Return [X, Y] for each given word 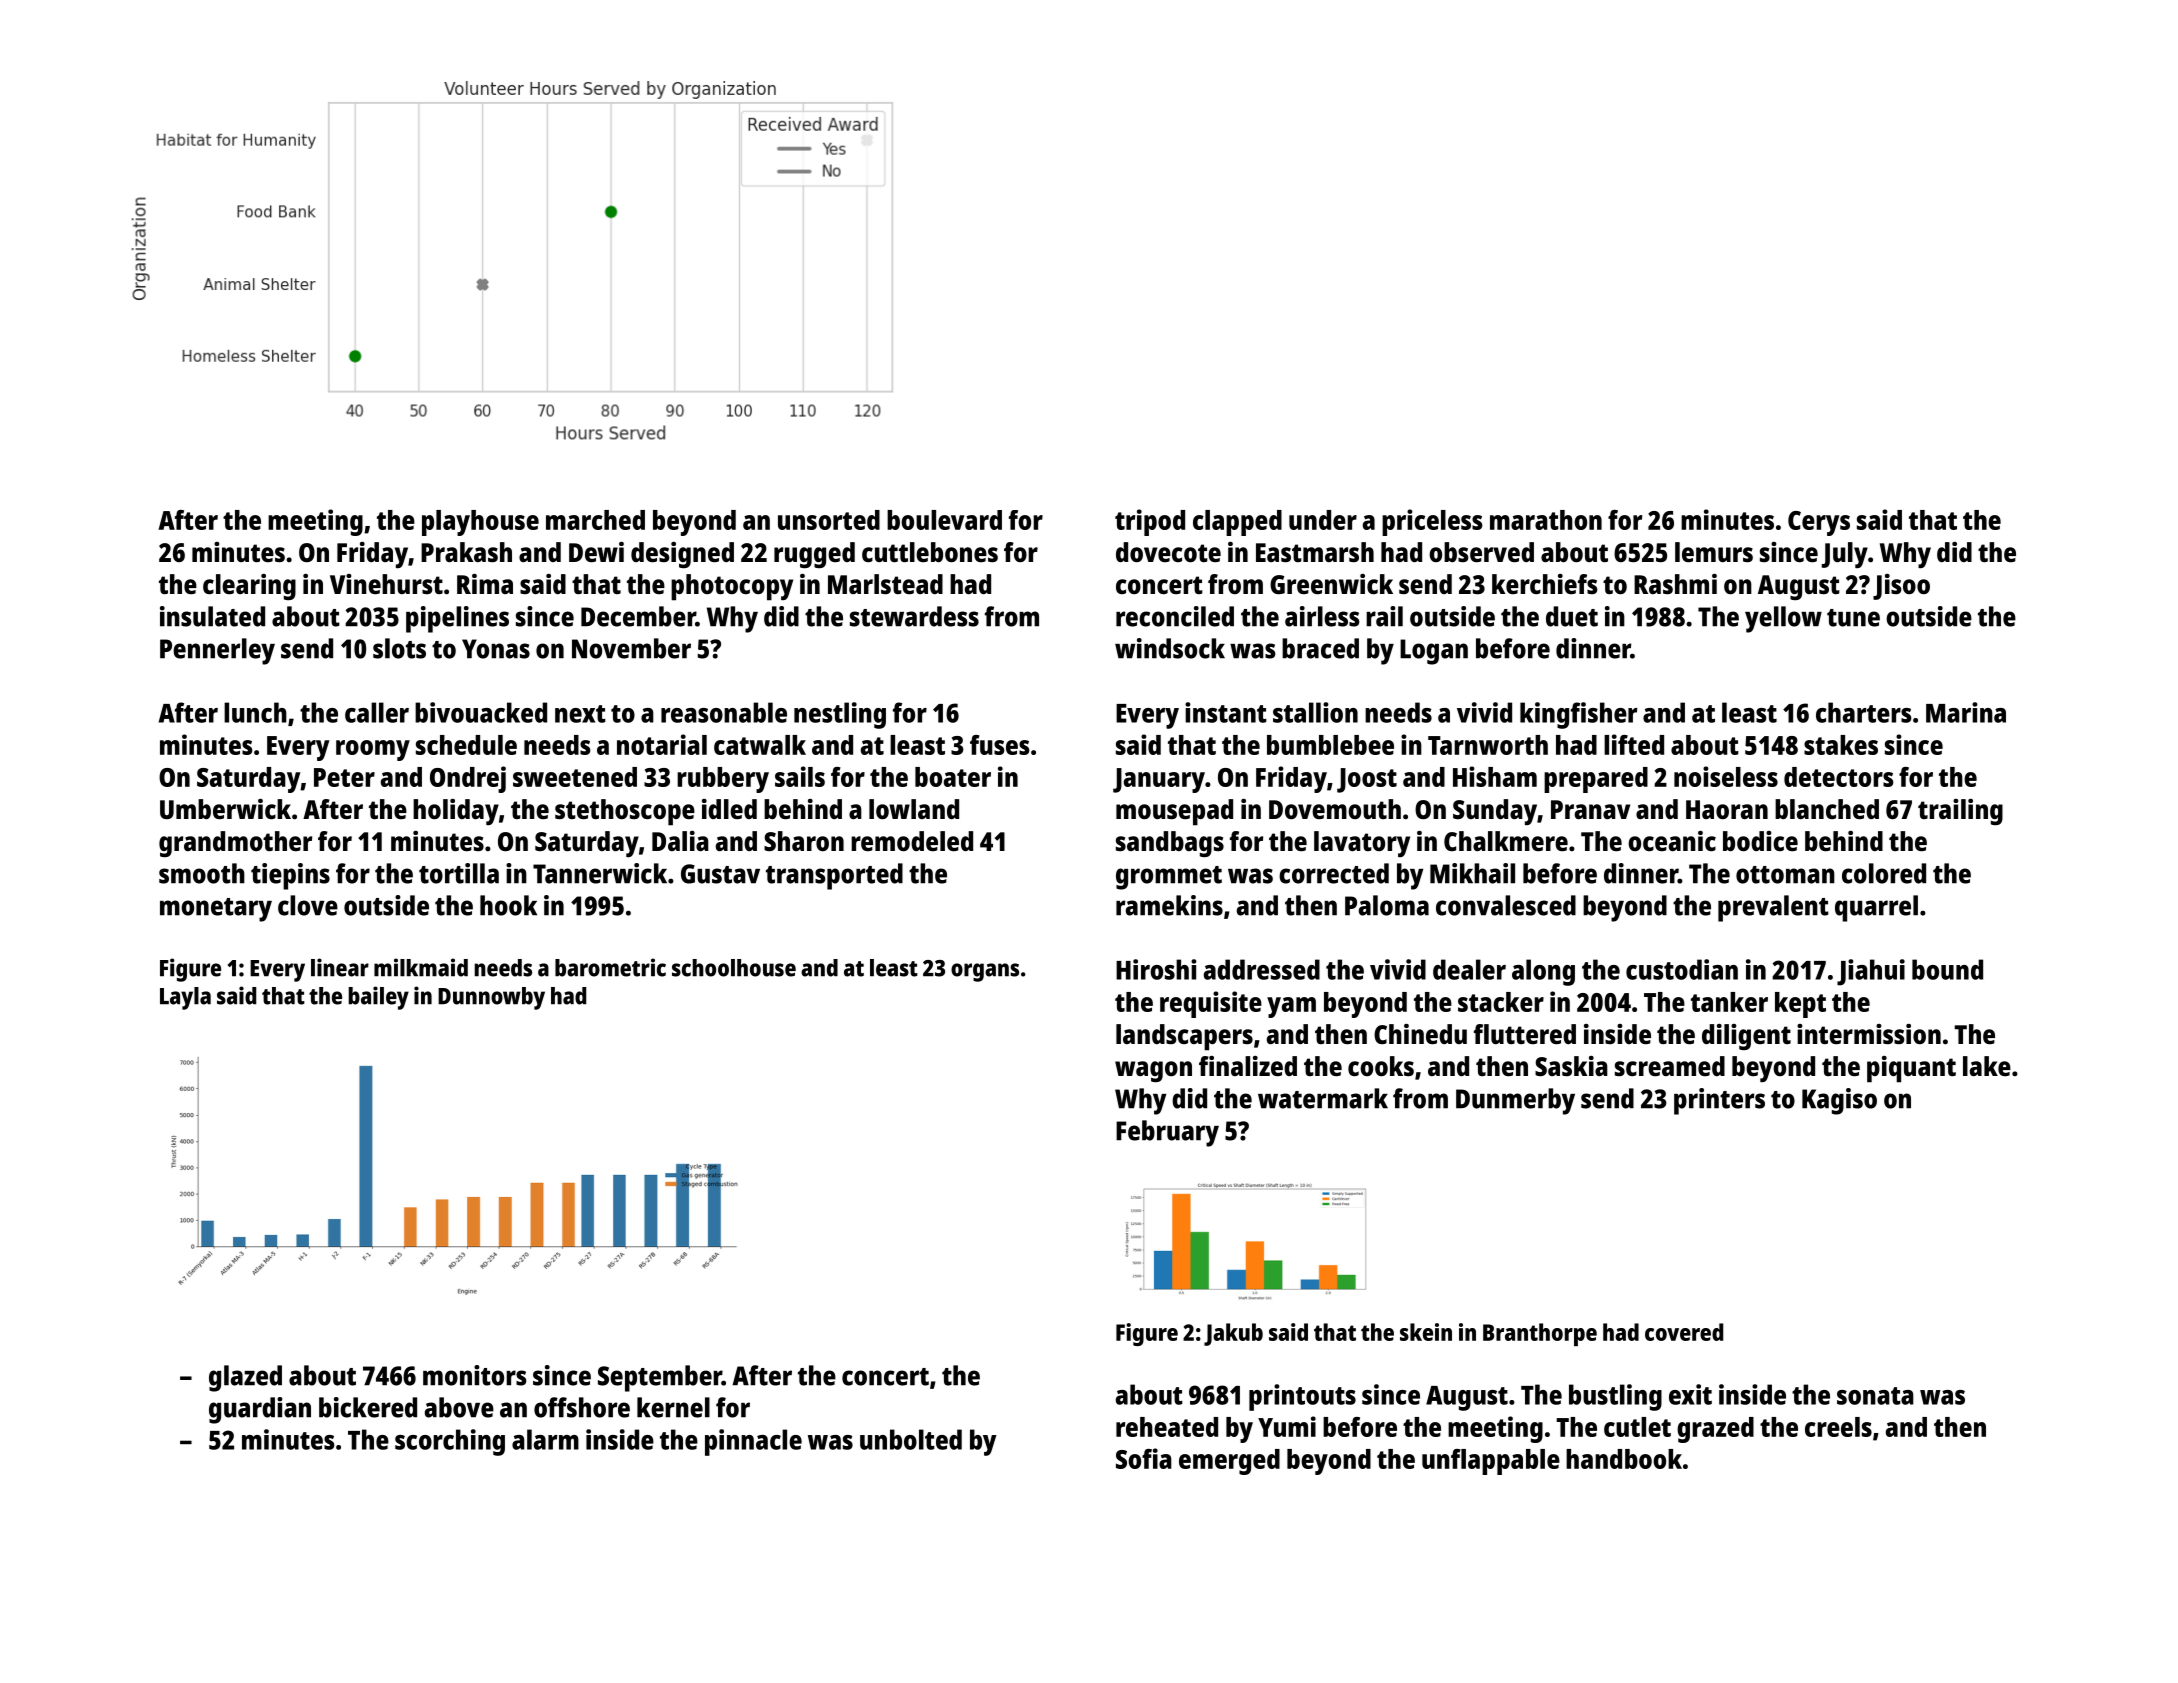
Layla [185, 998]
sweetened [575, 777]
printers [1719, 1101]
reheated [1167, 1427]
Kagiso [1839, 1101]
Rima [485, 584]
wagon [1153, 1072]
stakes [1841, 745]
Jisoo [1901, 587]
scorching [450, 1442]
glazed [245, 1378]
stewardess [914, 616]
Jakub [1233, 1334]
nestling [840, 715]
